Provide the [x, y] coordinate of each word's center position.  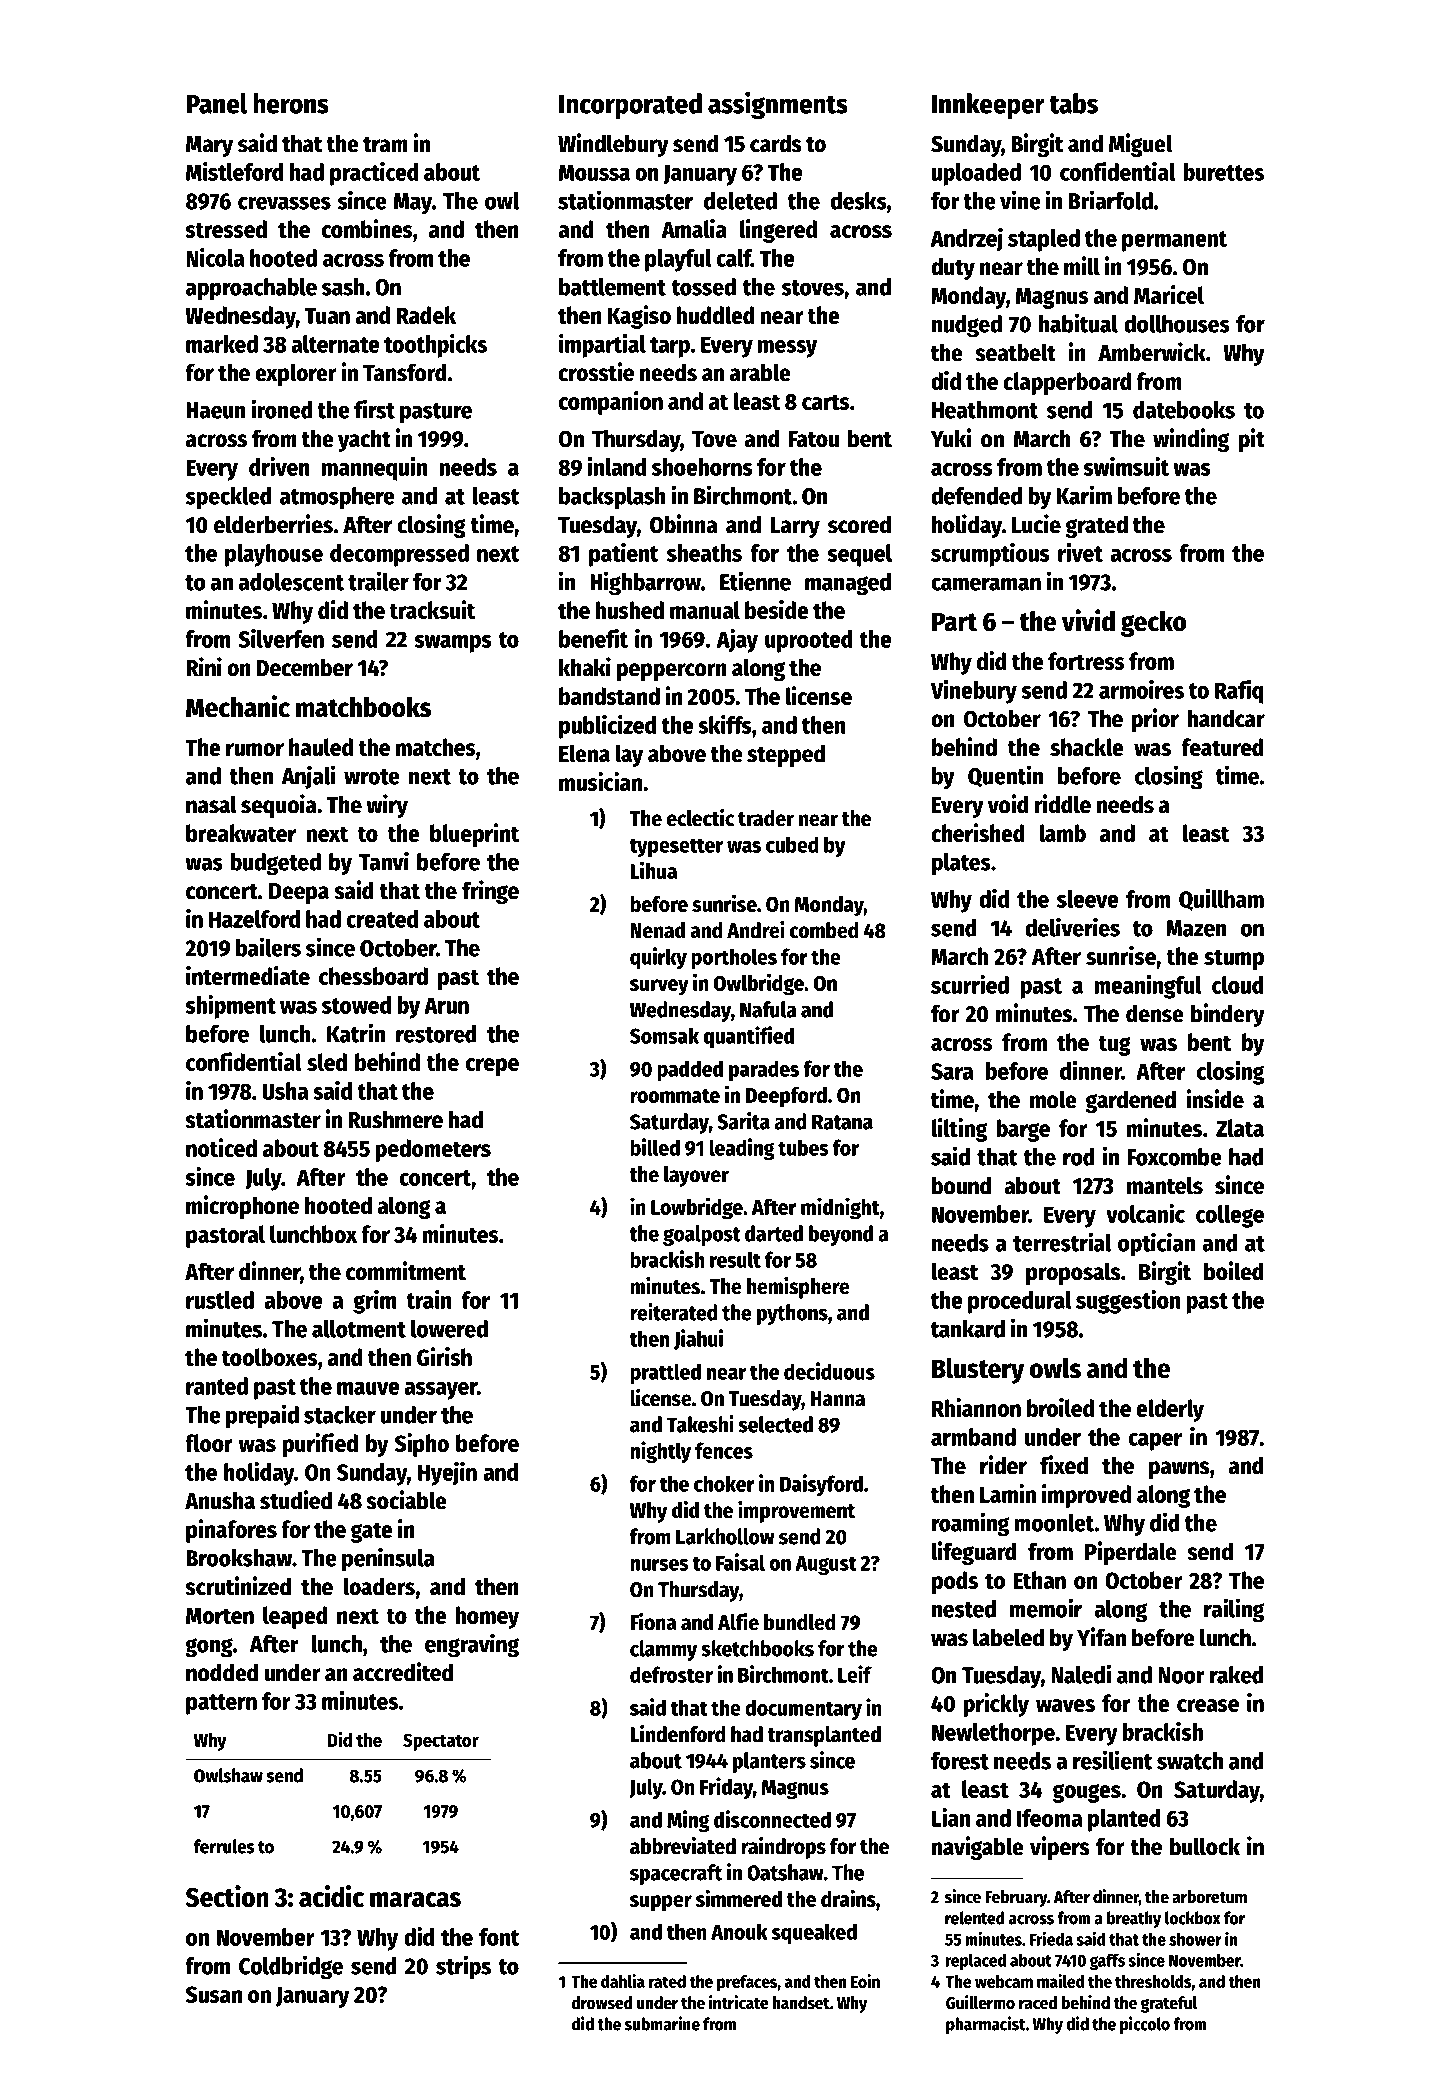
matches [436, 747]
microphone [242, 1207]
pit [1251, 440]
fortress [1086, 661]
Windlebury [613, 145]
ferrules [224, 1846]
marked [222, 344]
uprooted [809, 641]
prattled [665, 1373]
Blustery [978, 1371]
